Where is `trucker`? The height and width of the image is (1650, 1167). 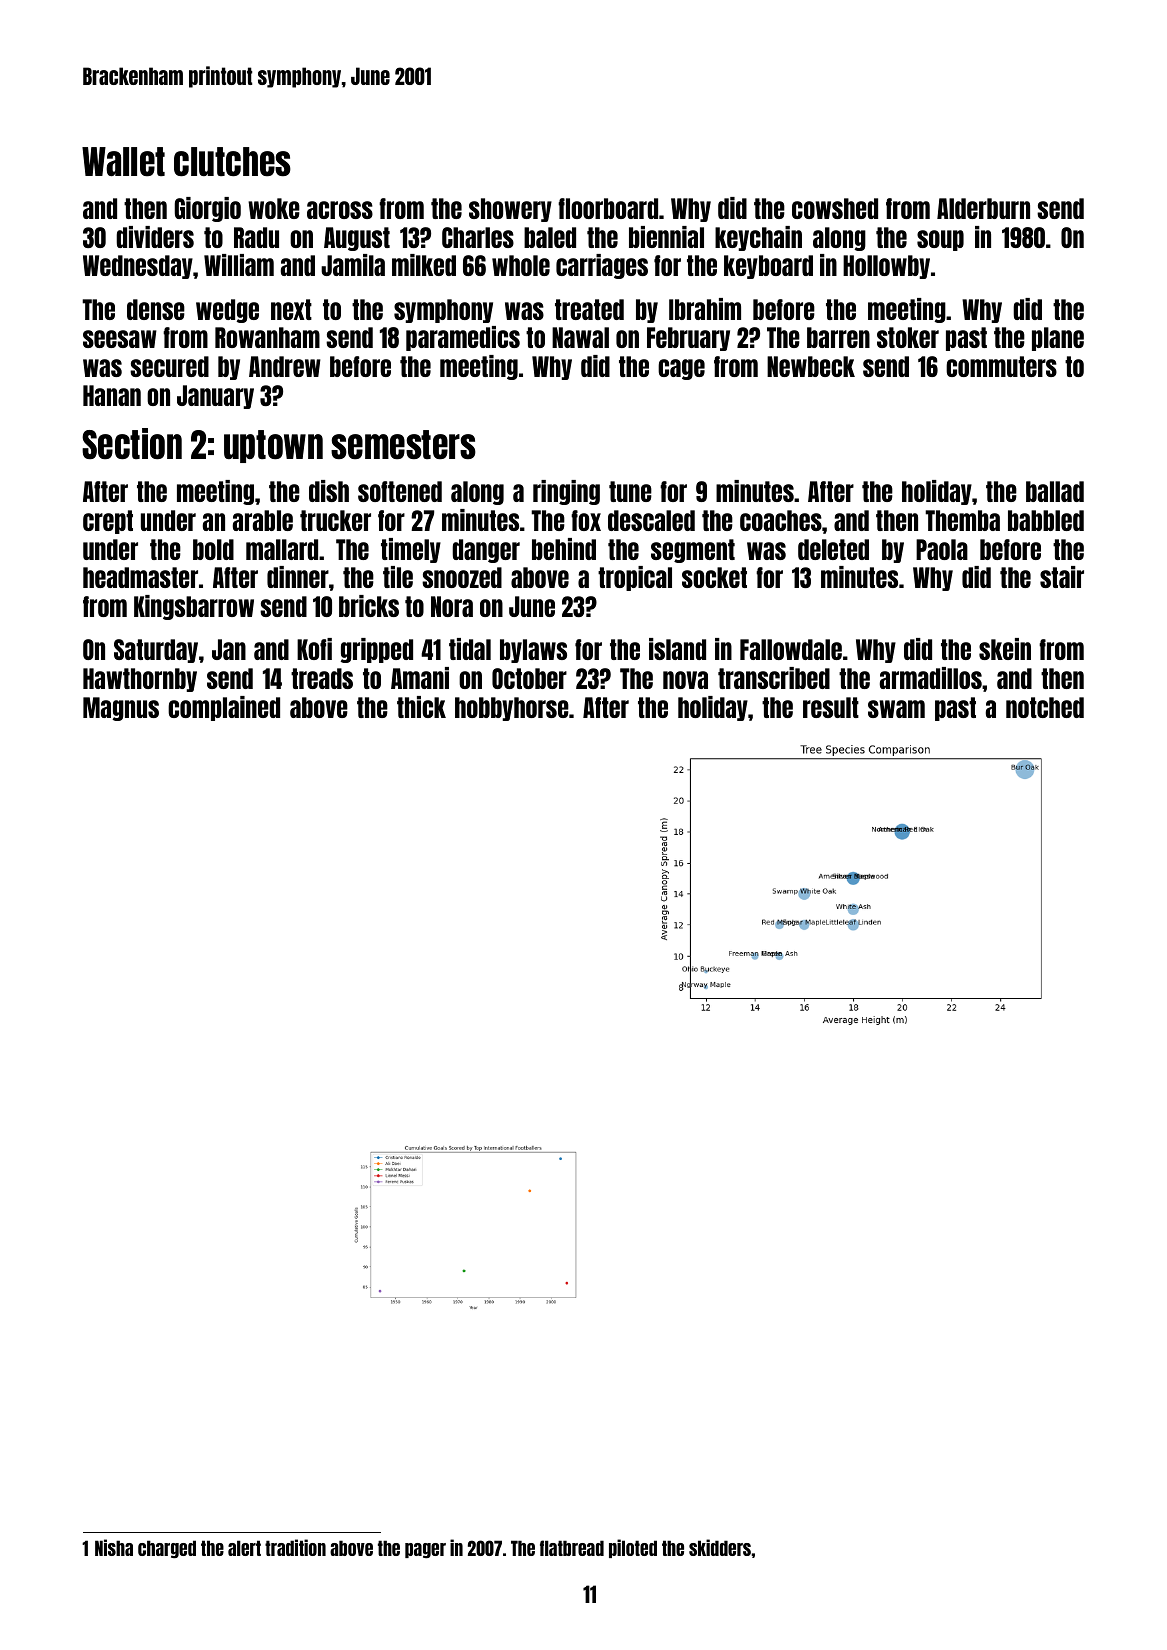
trucker is located at coordinates (335, 520).
